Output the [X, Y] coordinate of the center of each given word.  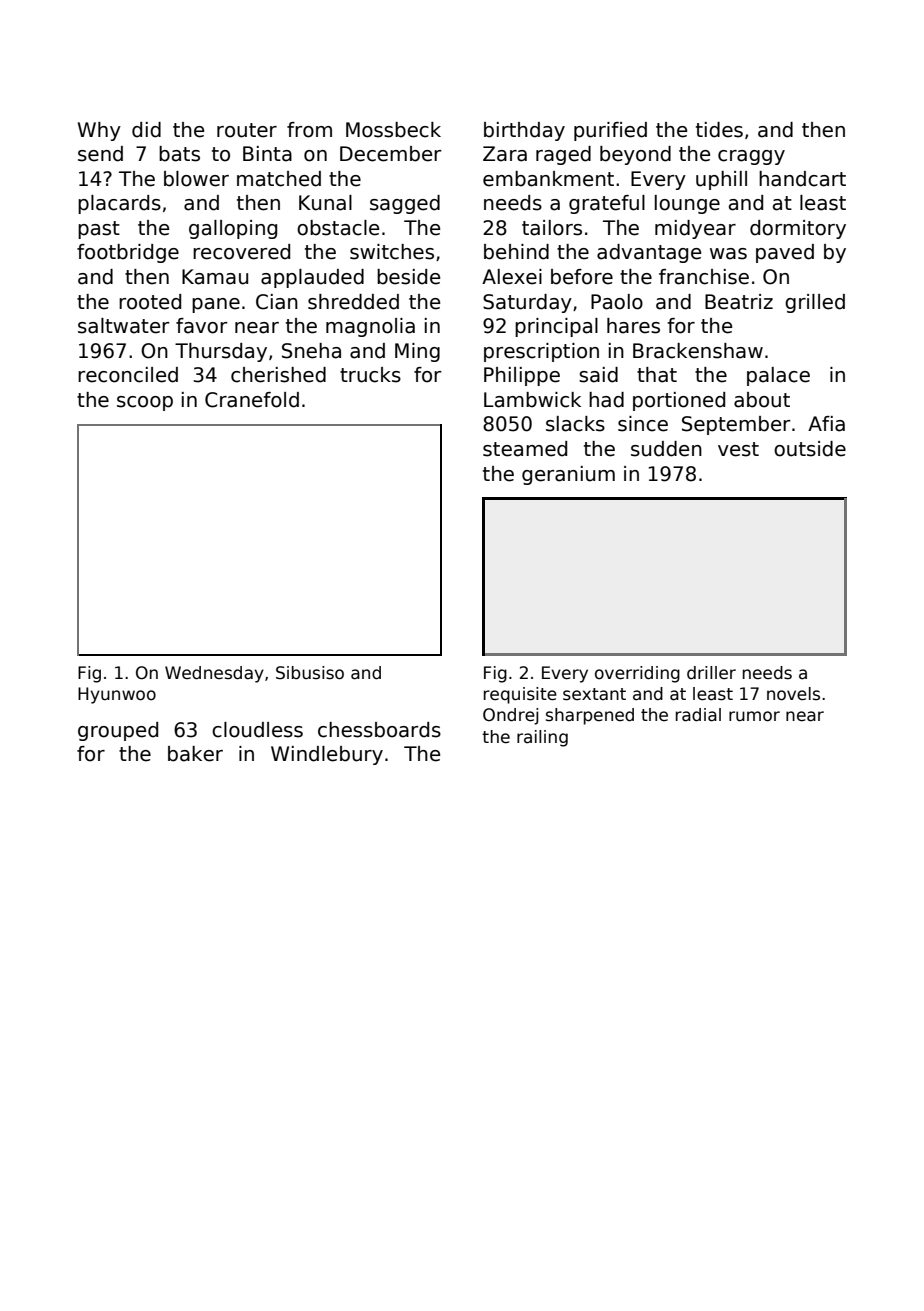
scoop [145, 403]
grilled [815, 303]
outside [810, 449]
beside [408, 277]
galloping [233, 229]
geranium [568, 475]
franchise [704, 277]
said [598, 375]
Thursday [221, 352]
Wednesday [214, 674]
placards [119, 204]
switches [392, 252]
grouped [118, 731]
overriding [637, 674]
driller [711, 672]
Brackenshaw [698, 351]
